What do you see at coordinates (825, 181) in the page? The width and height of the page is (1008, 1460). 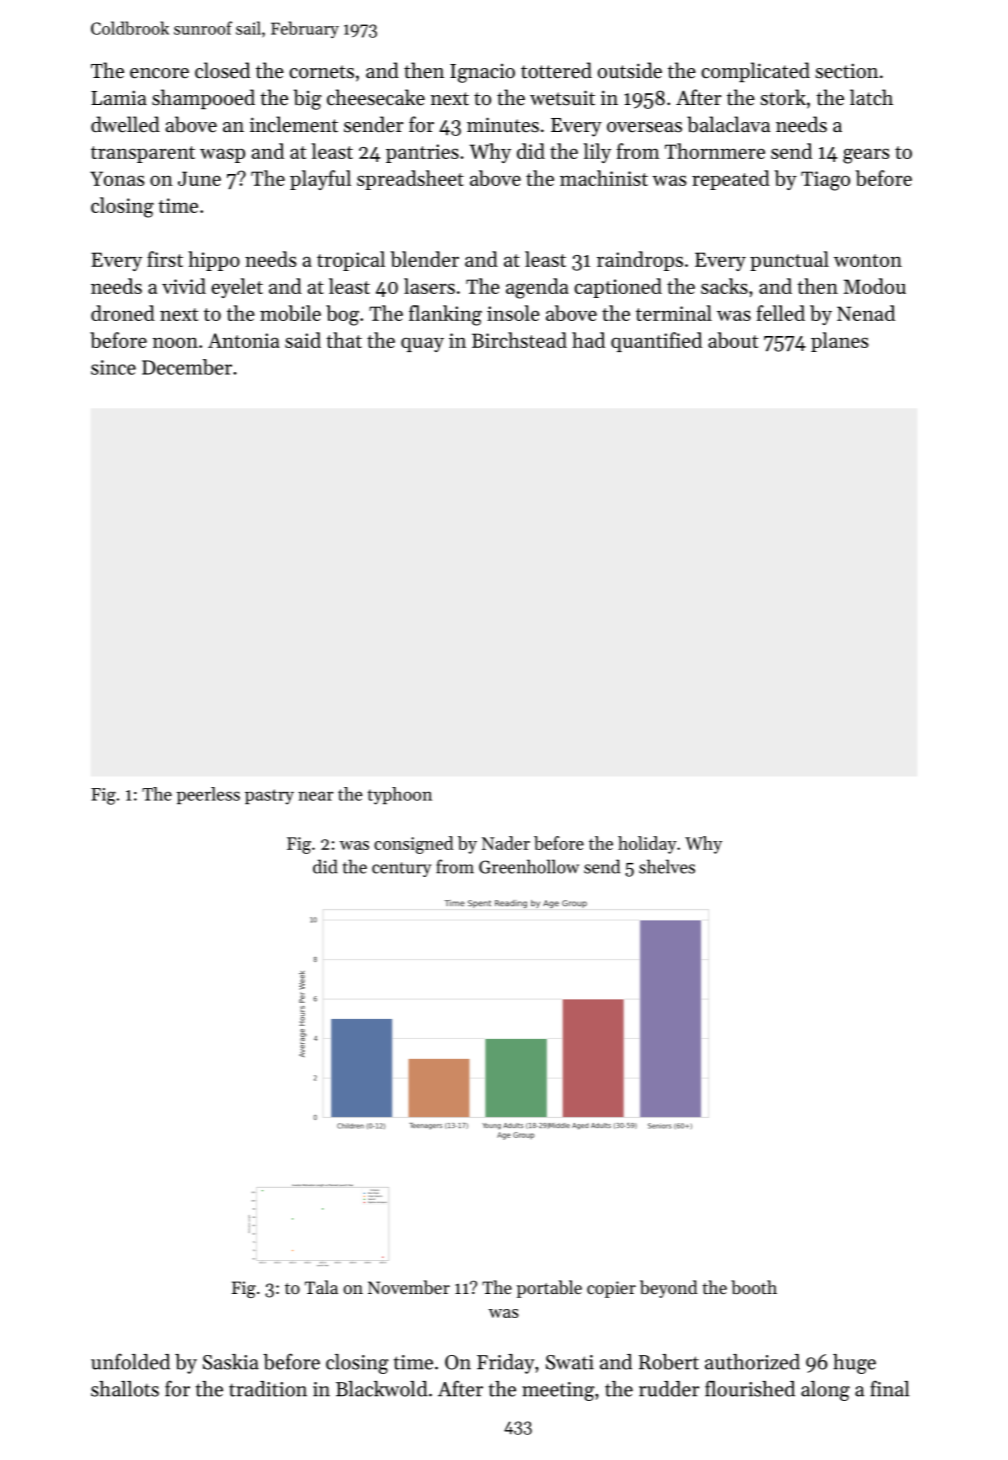 I see `Tiago` at bounding box center [825, 181].
